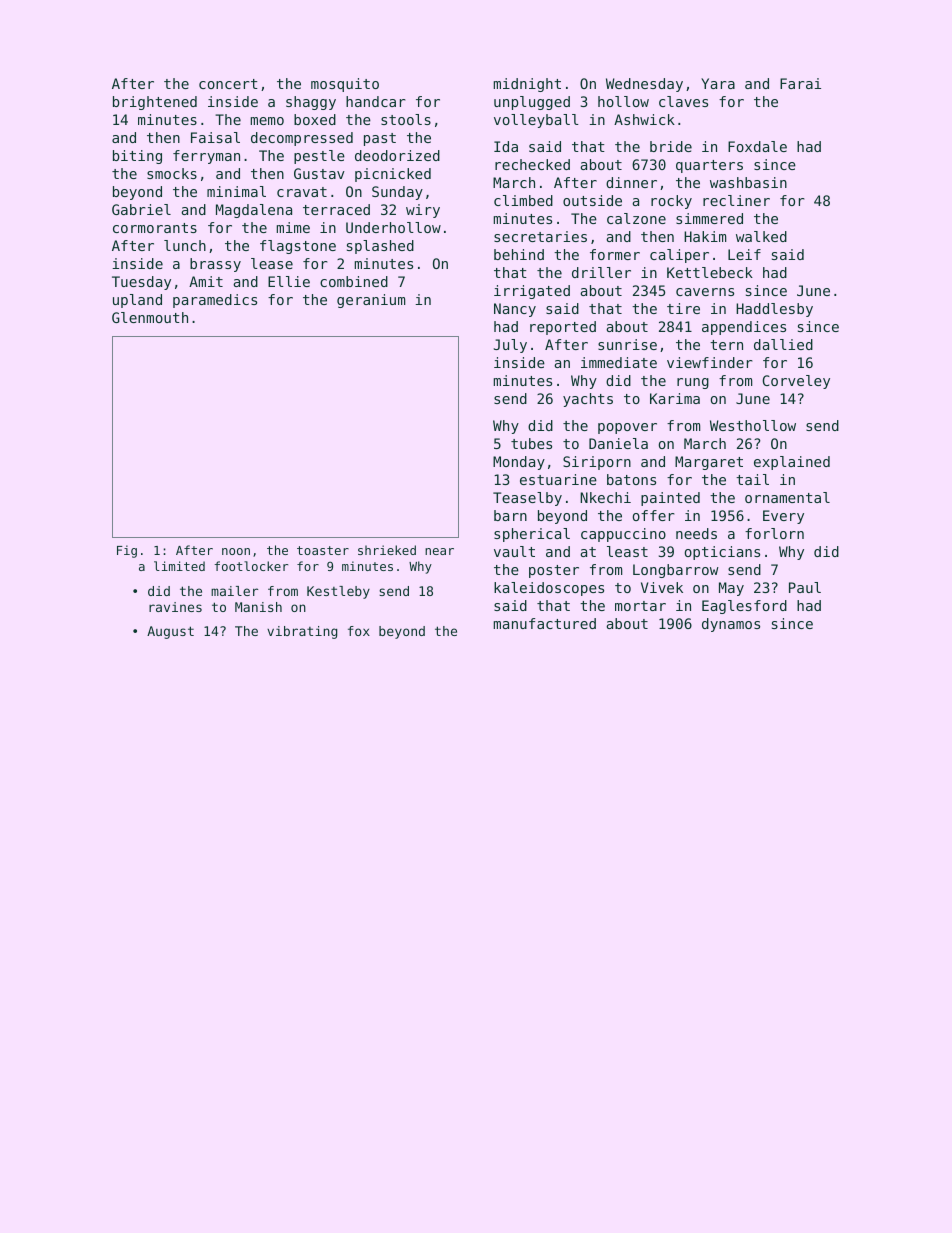  What do you see at coordinates (234, 591) in the image?
I see `mailer` at bounding box center [234, 591].
